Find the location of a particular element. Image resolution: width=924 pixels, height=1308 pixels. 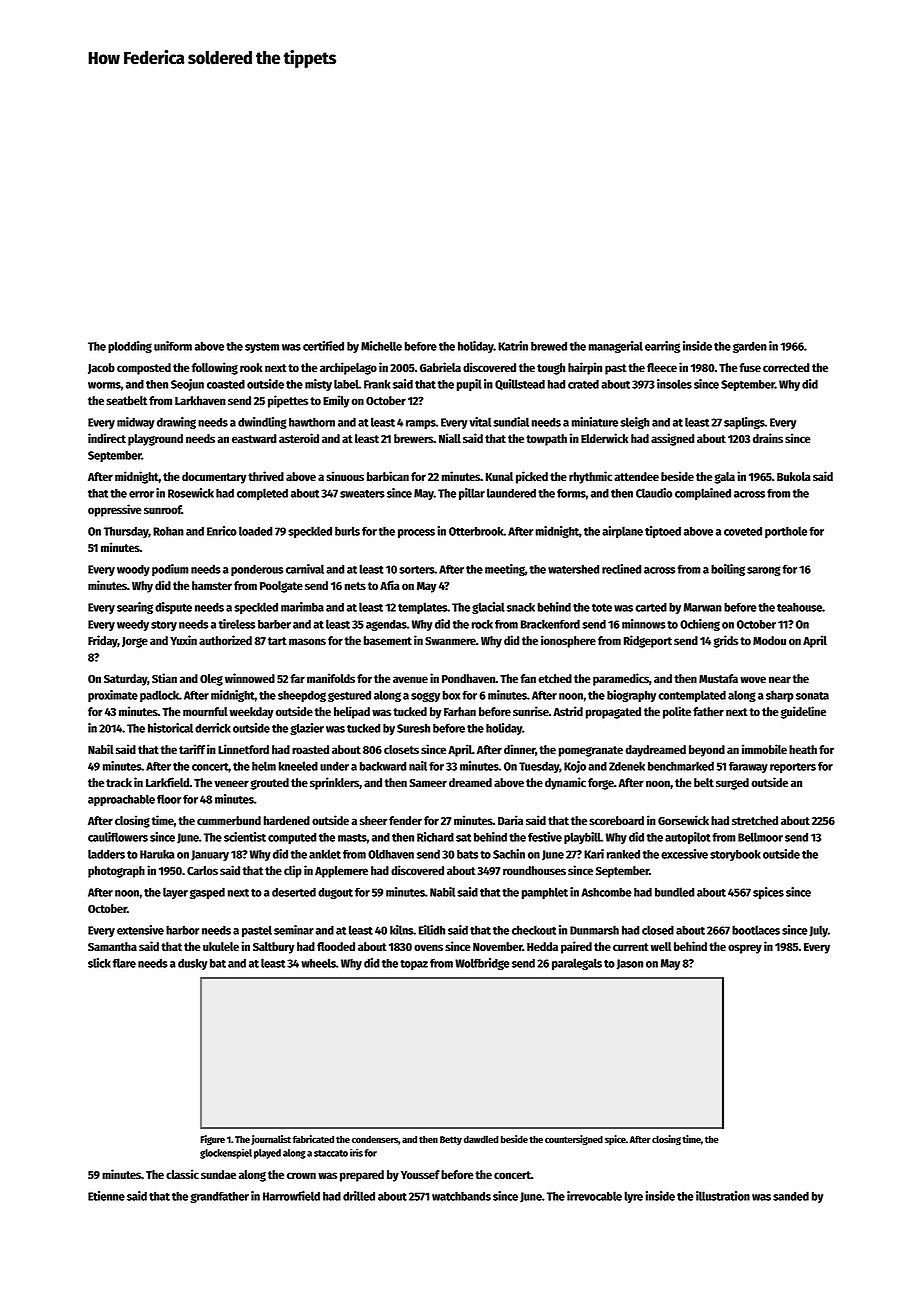

watchbands is located at coordinates (461, 1196).
